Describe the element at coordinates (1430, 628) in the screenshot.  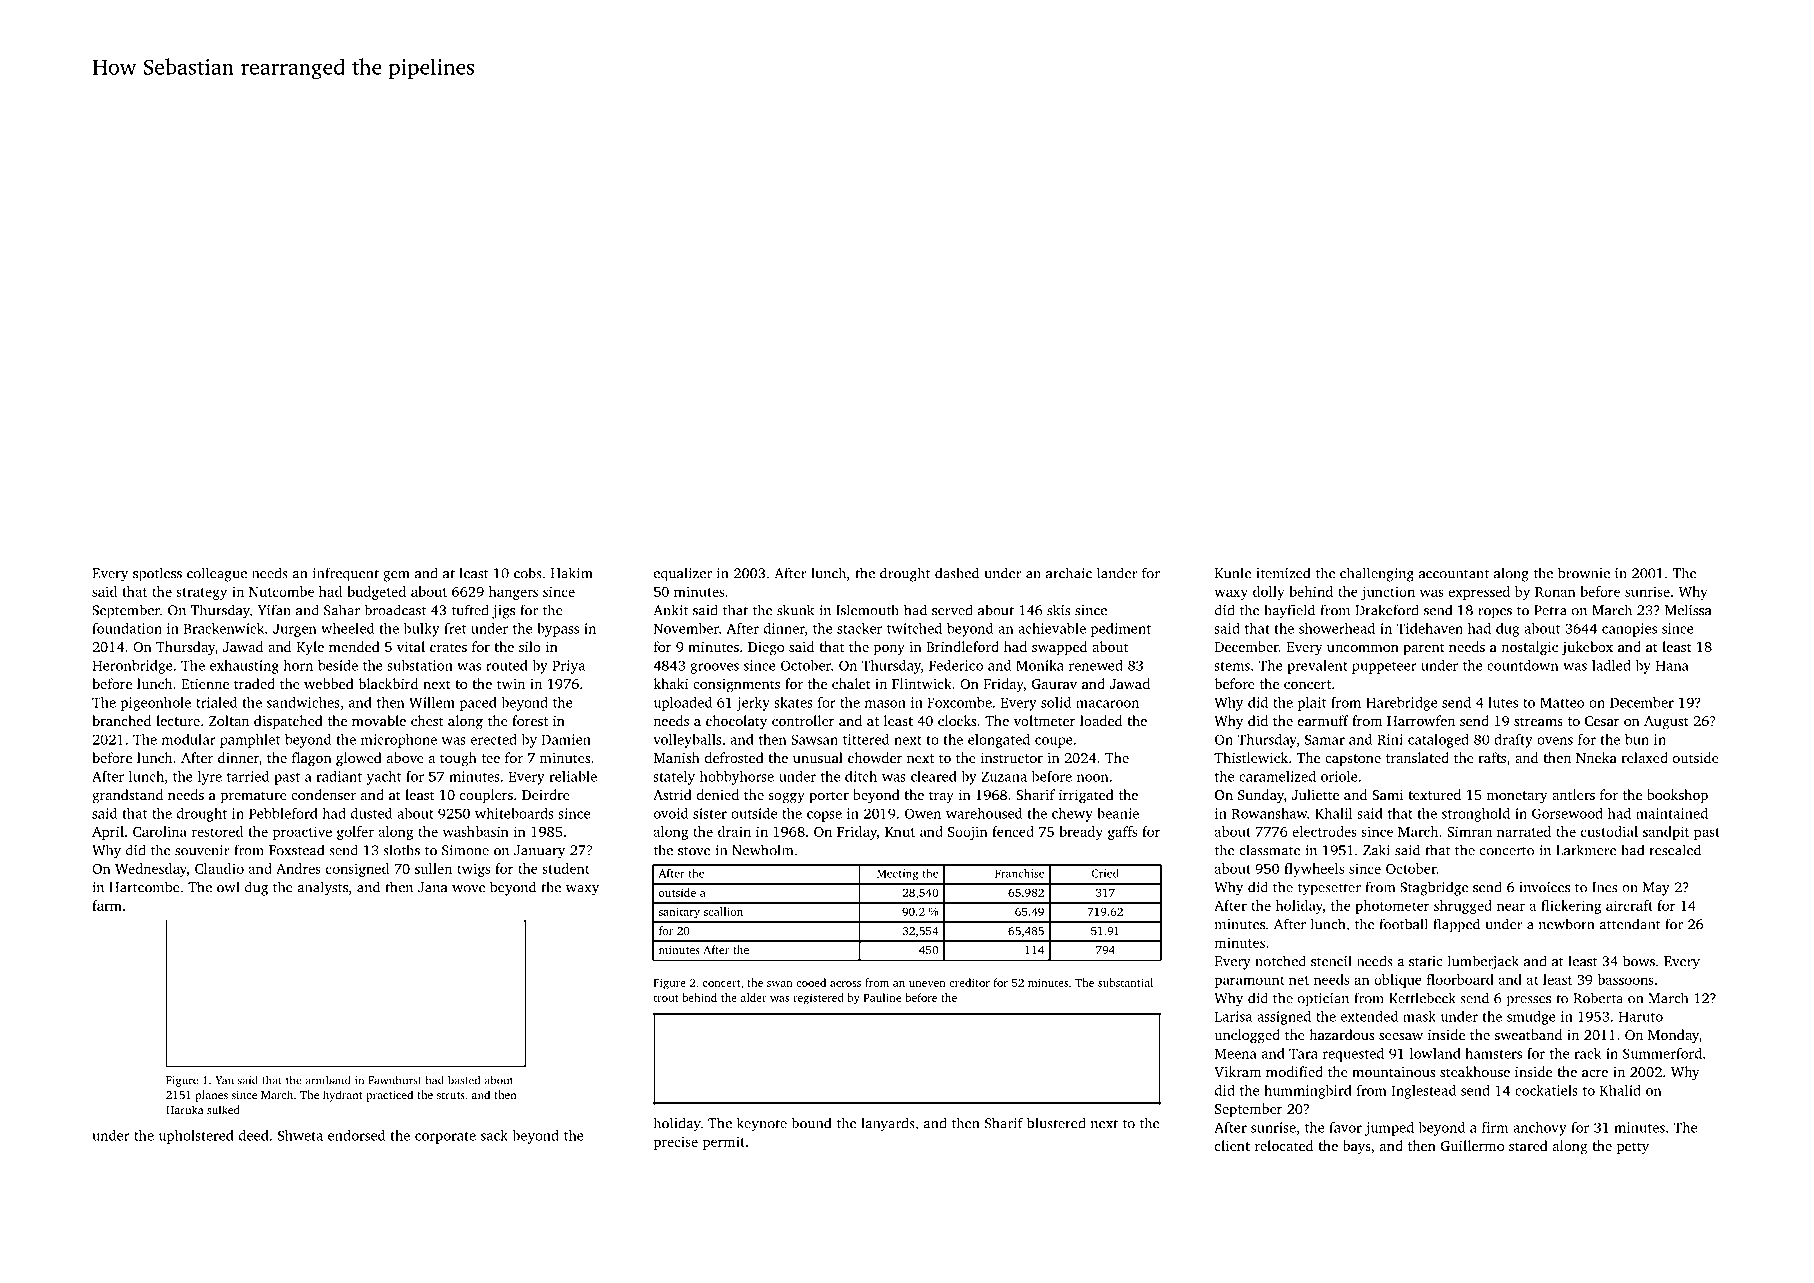
I see `Tidehaven` at that location.
